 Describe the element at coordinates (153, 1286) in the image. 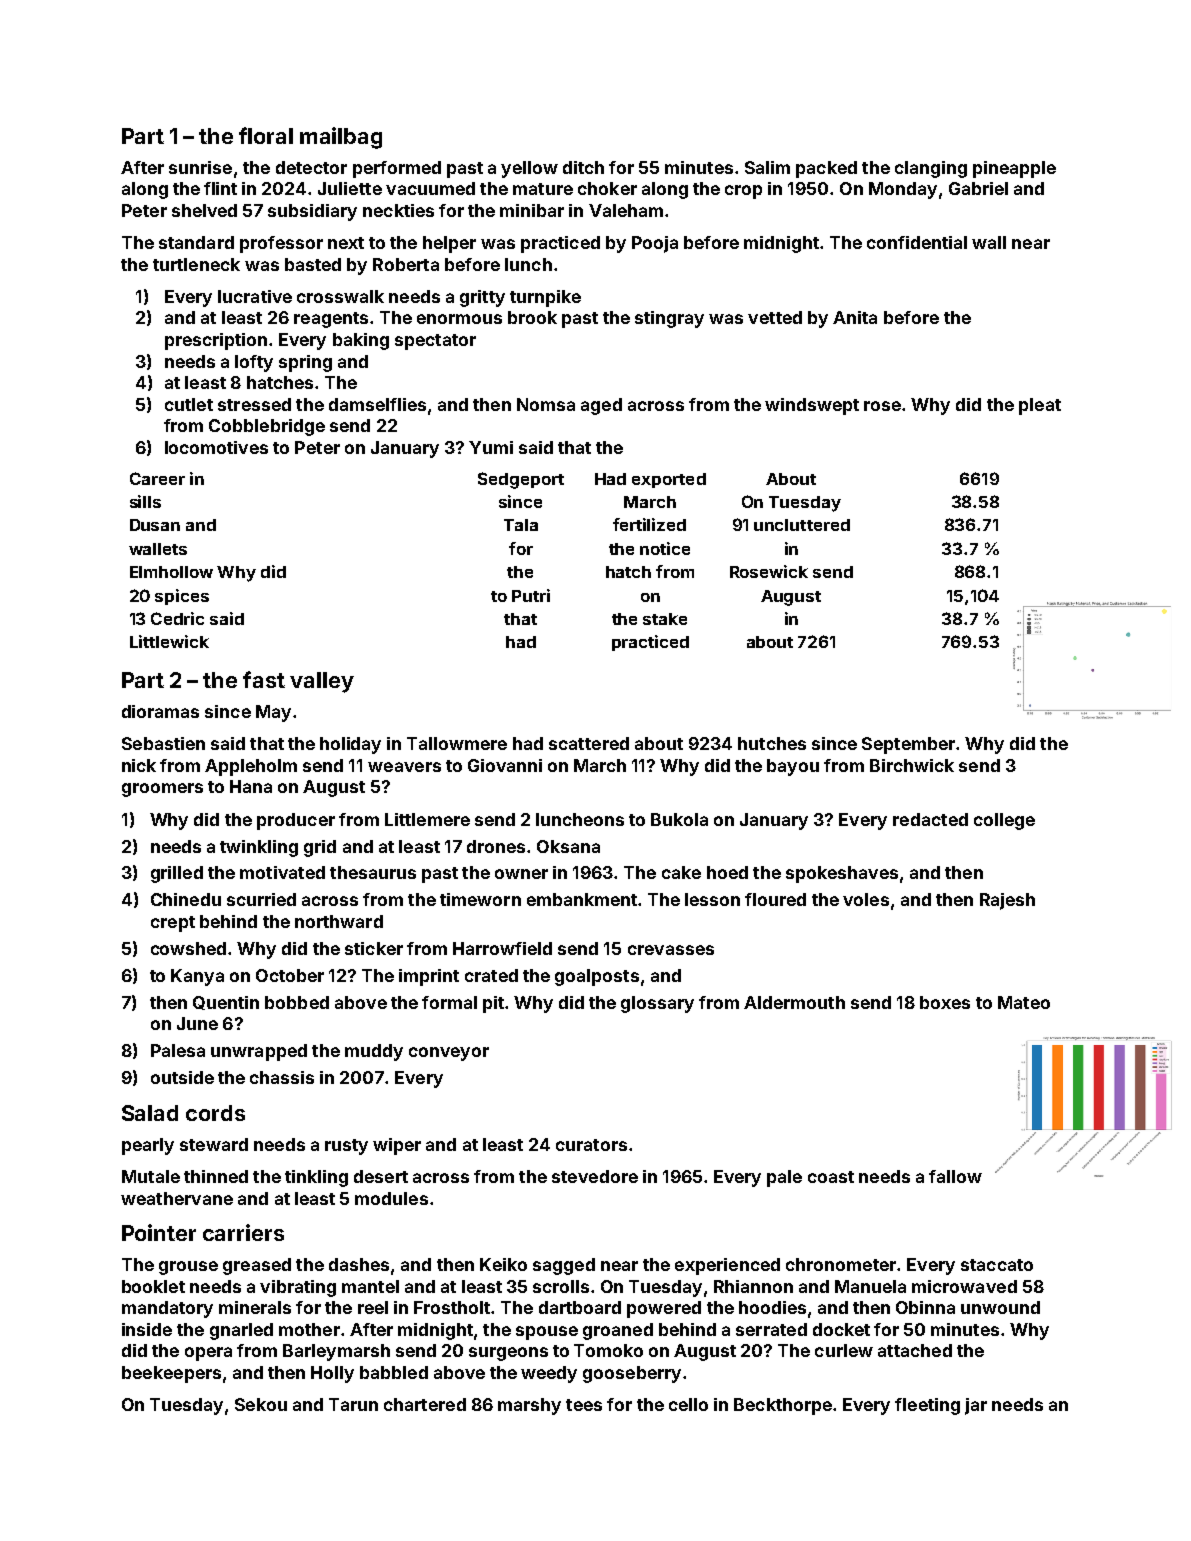

I see `booklet` at that location.
